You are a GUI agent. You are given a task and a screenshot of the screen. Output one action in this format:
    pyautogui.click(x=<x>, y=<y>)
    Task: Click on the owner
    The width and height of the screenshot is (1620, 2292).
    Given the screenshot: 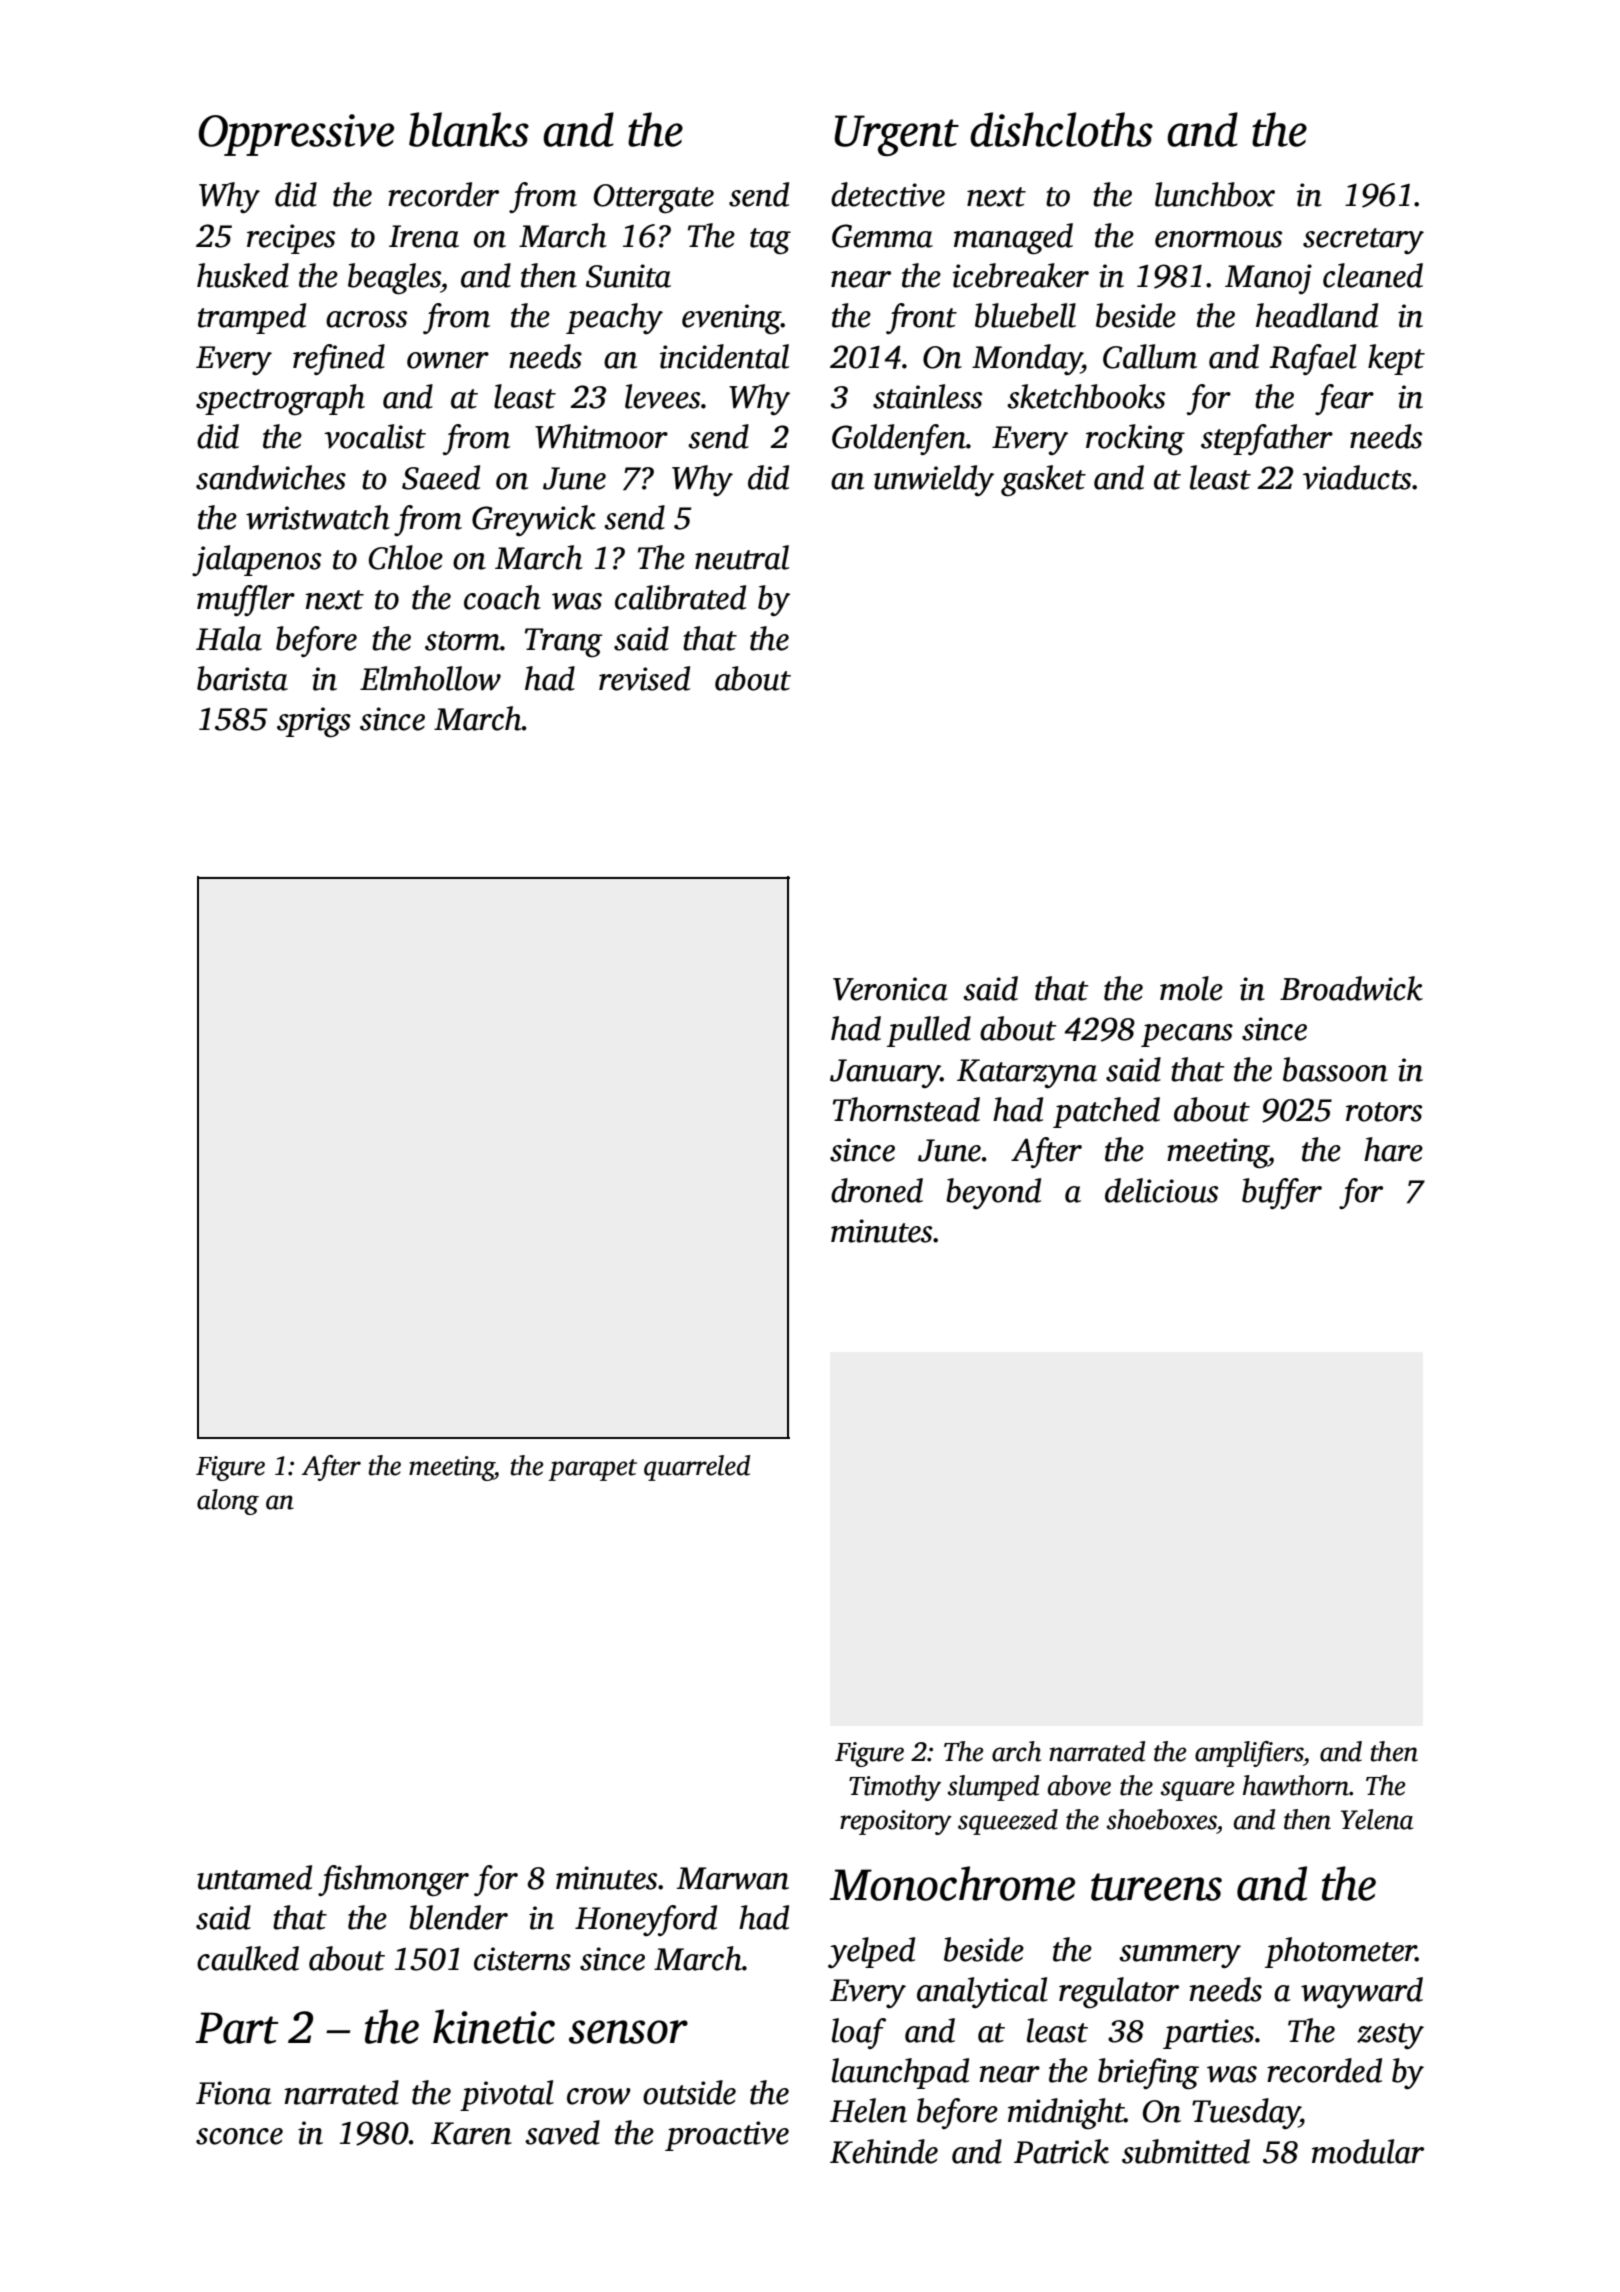 What is the action you would take?
    pyautogui.click(x=448, y=360)
